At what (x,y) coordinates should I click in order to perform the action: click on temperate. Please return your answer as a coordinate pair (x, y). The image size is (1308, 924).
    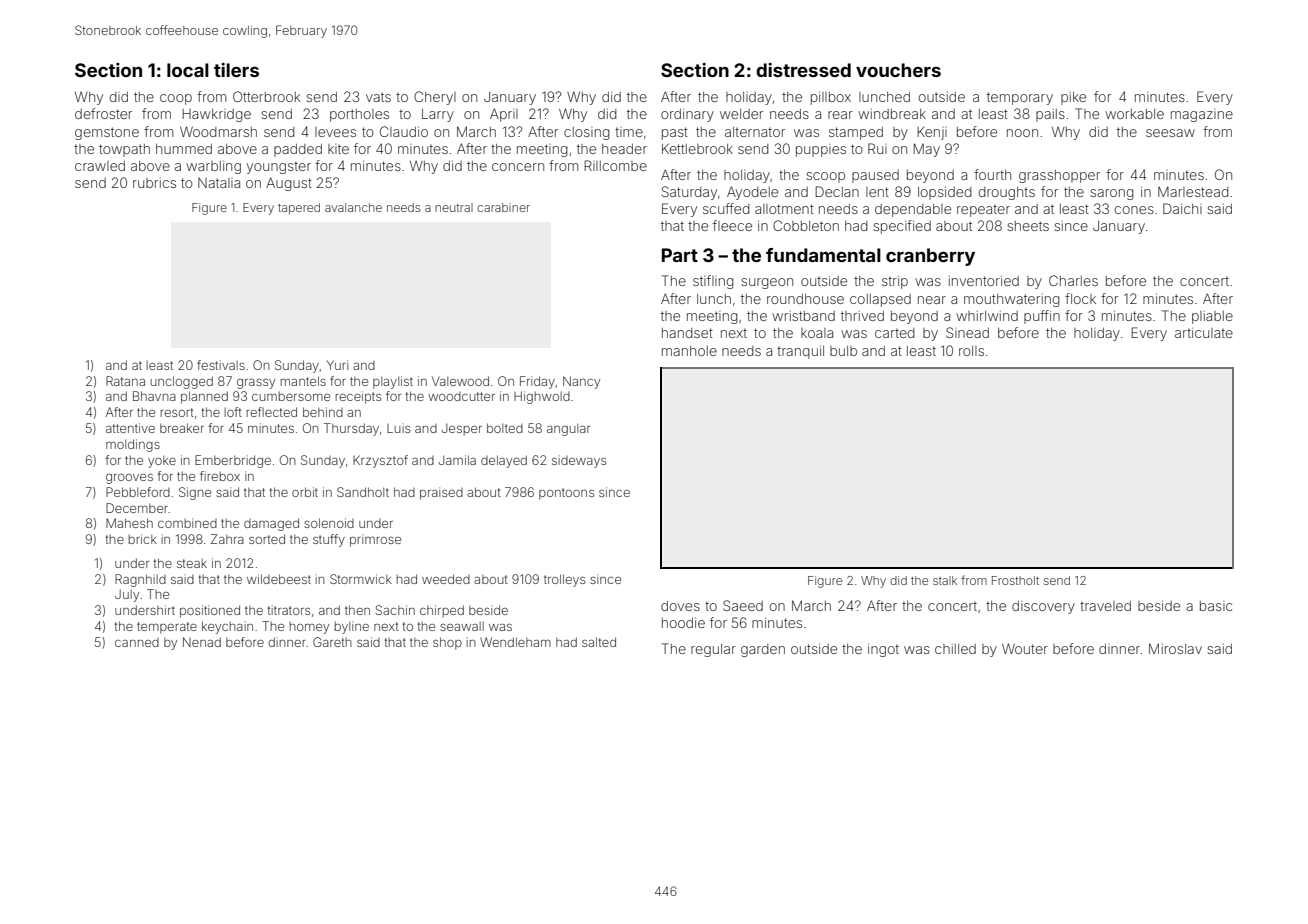
    Looking at the image, I should click on (167, 628).
